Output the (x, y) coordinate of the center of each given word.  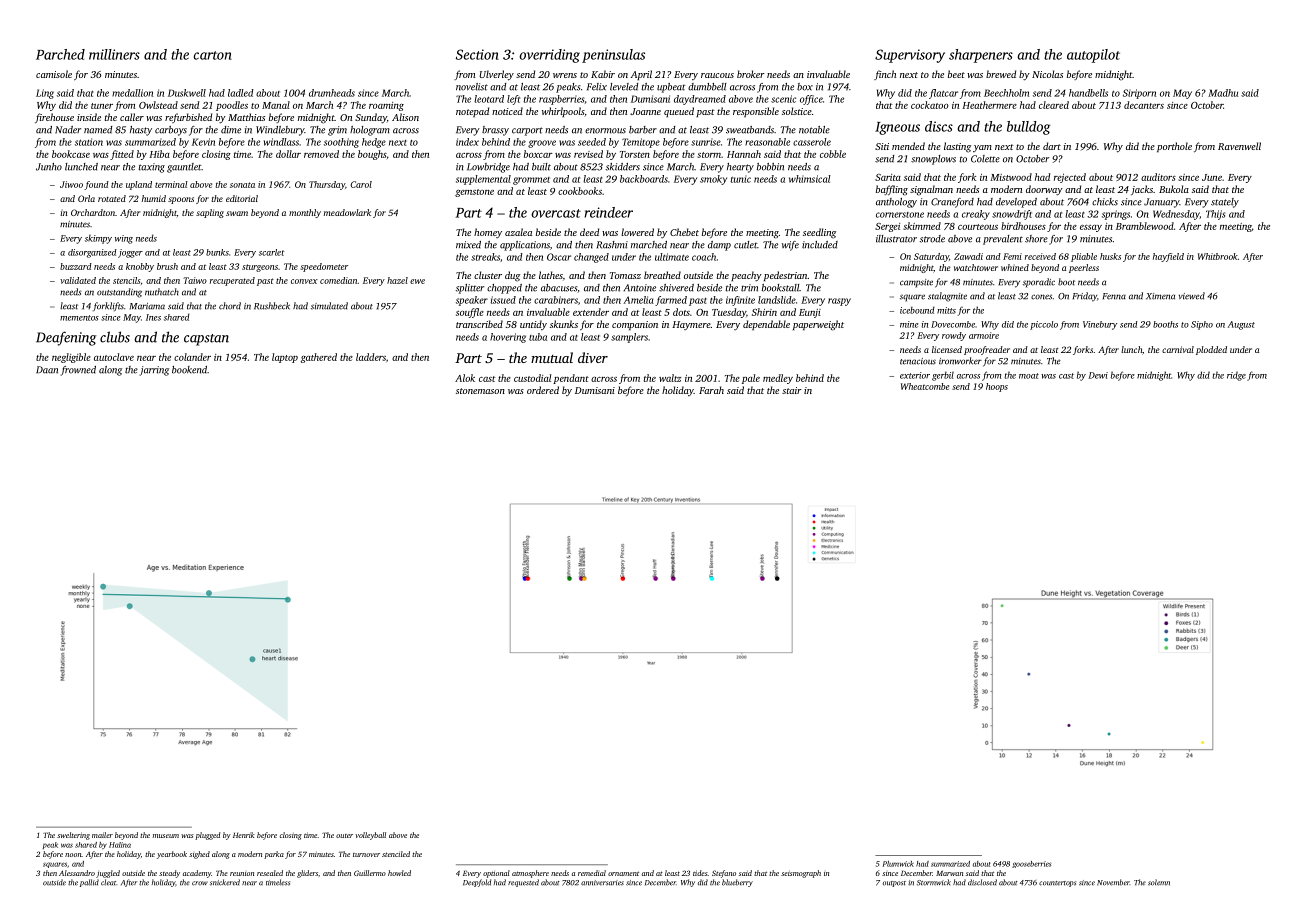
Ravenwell (1239, 146)
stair (792, 390)
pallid (89, 883)
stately (1225, 203)
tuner (102, 106)
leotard (489, 99)
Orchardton (93, 212)
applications (525, 246)
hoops (997, 387)
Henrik (244, 835)
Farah (711, 390)
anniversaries (602, 883)
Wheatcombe (925, 386)
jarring (154, 371)
